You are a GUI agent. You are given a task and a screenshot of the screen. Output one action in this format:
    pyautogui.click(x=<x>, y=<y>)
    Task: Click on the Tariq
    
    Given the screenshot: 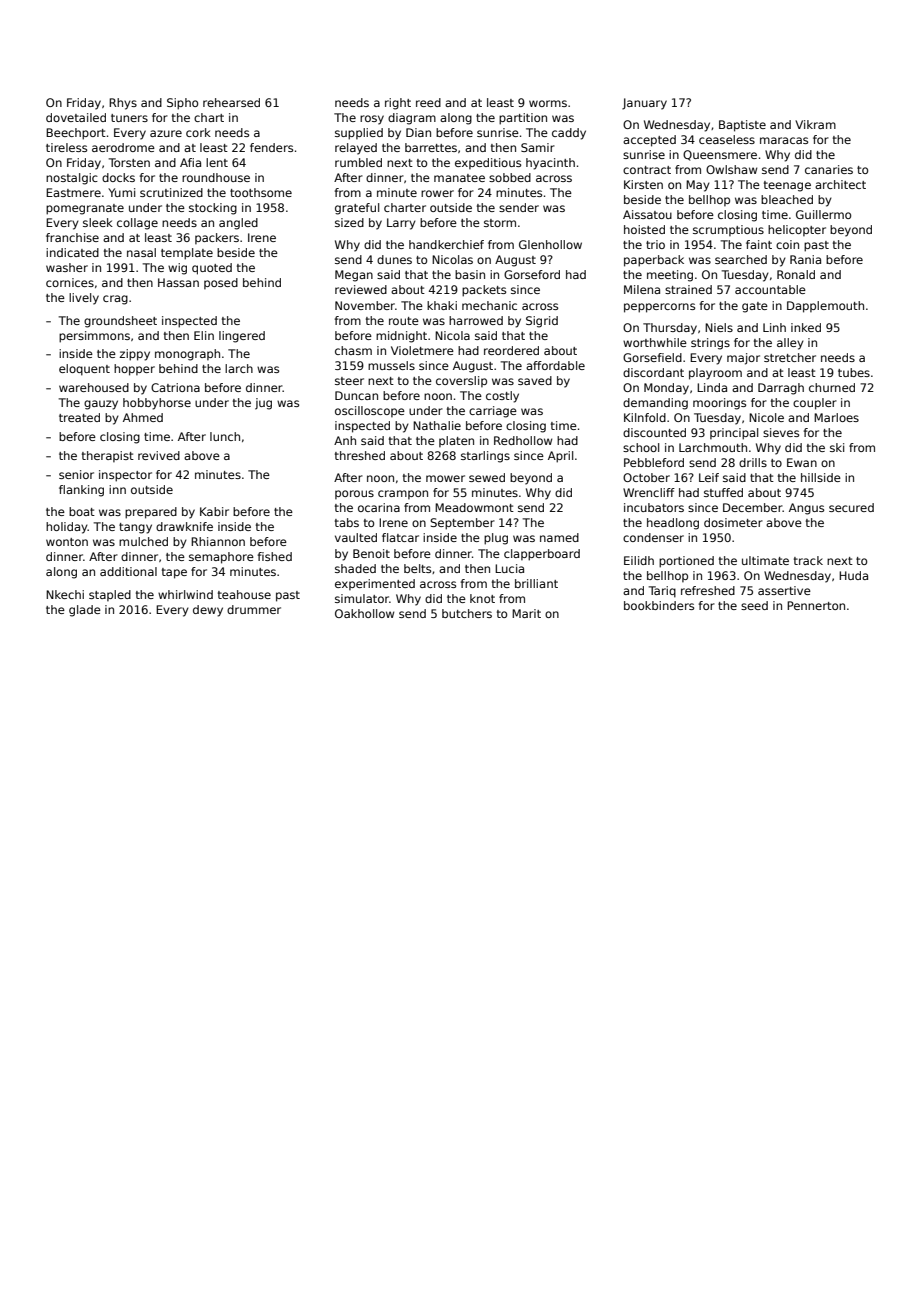 What is the action you would take?
    pyautogui.click(x=662, y=592)
